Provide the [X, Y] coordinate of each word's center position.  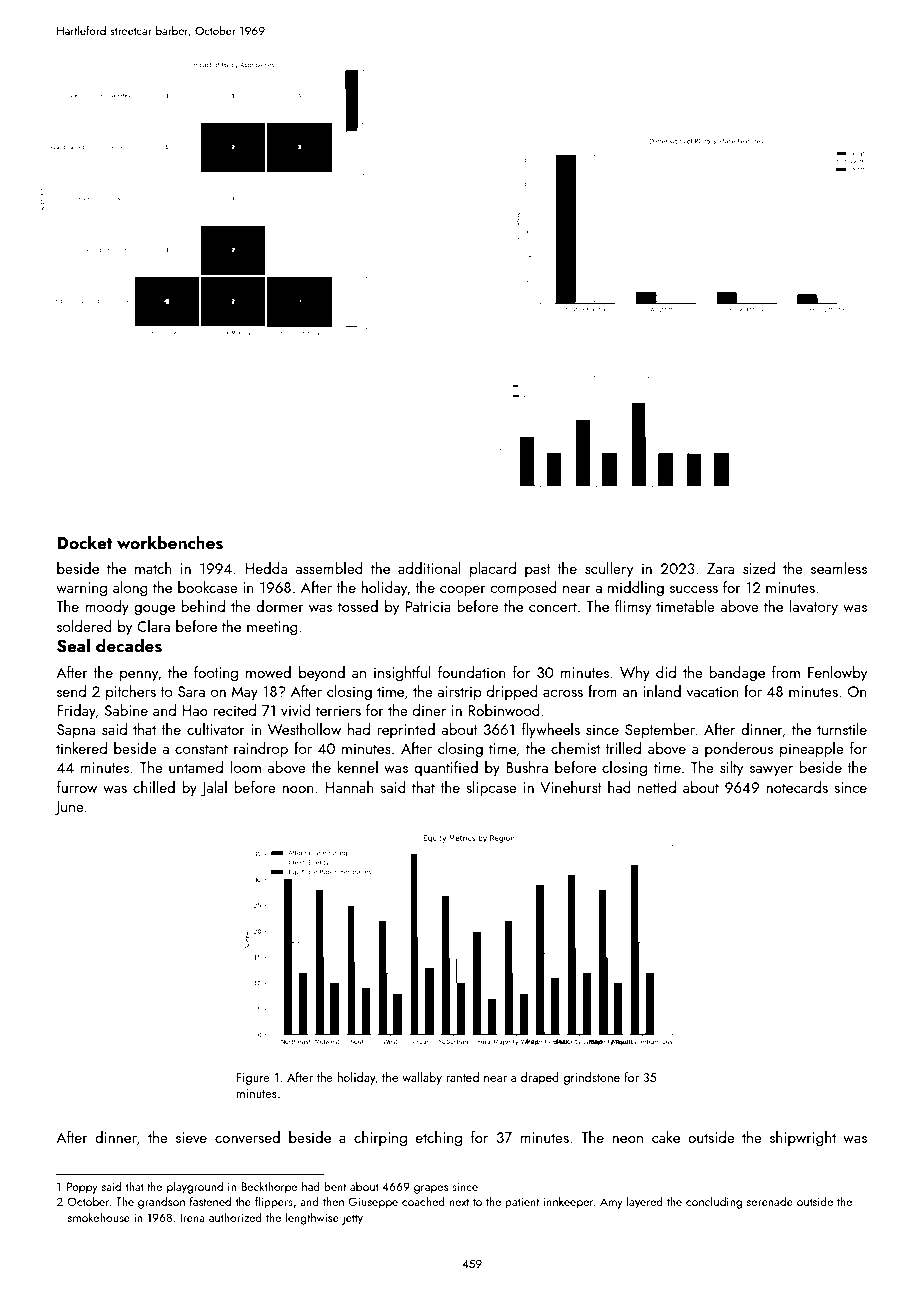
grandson [161, 1202]
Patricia [428, 606]
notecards [797, 787]
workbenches [170, 542]
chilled [154, 787]
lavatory [814, 608]
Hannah [350, 787]
